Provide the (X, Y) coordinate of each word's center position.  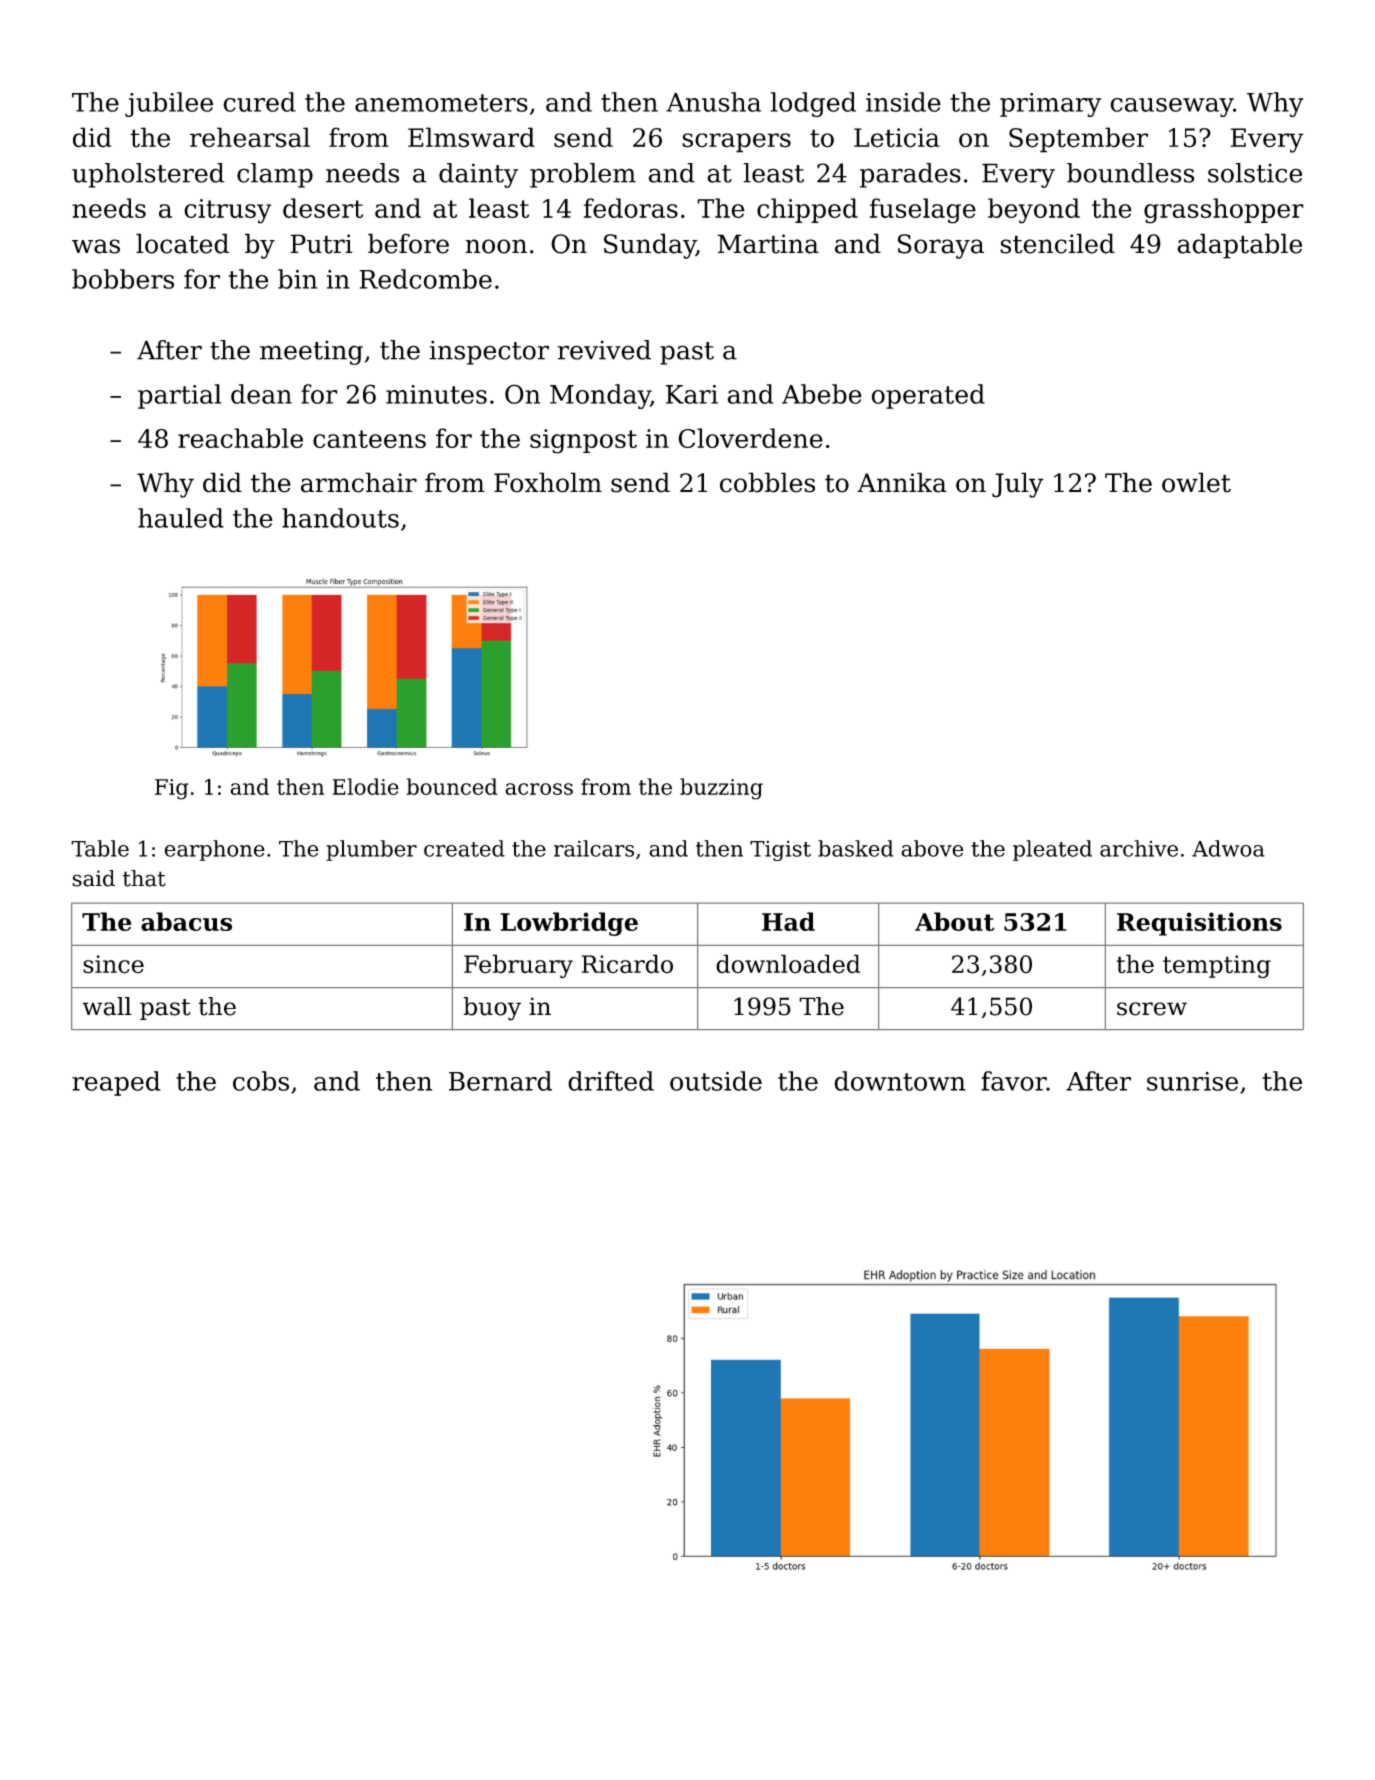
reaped (116, 1083)
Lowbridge (569, 924)
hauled (181, 518)
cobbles (767, 482)
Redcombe (425, 279)
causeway (1171, 107)
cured (259, 102)
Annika (902, 482)
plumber (371, 850)
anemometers (441, 103)
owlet (1196, 482)
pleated (1052, 850)
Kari (692, 394)
